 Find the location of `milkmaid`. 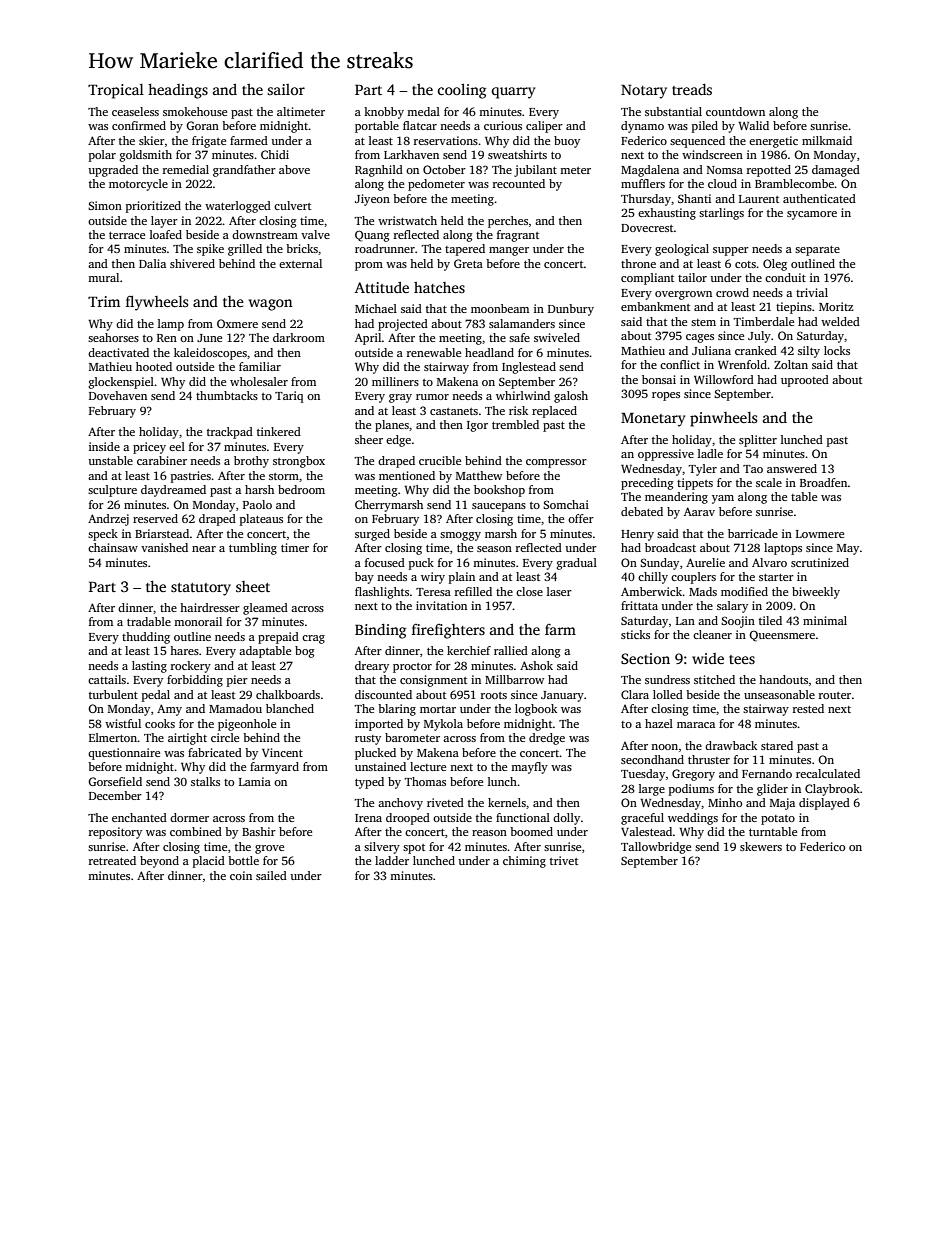

milkmaid is located at coordinates (827, 140).
